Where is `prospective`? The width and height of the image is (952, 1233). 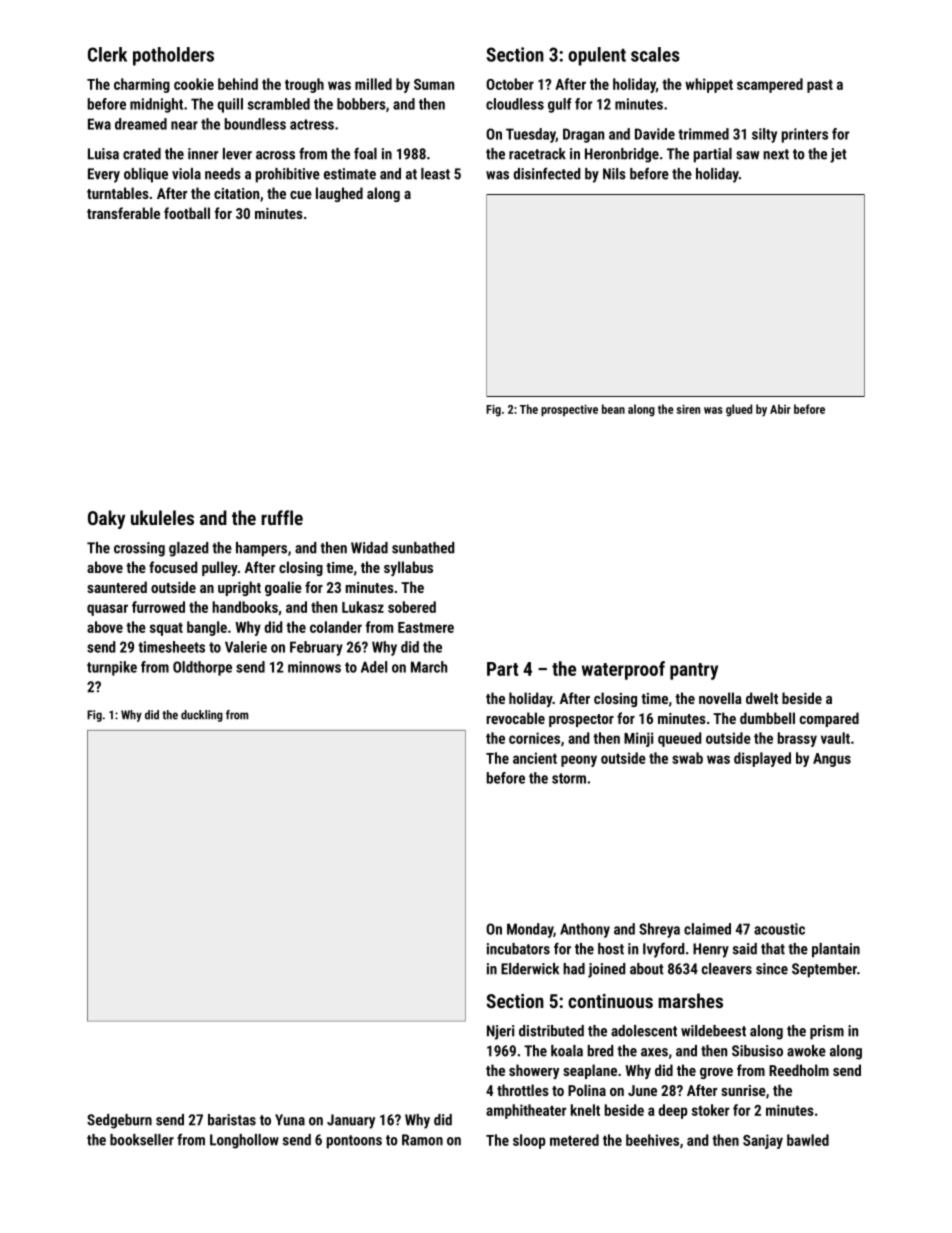
prospective is located at coordinates (569, 410).
